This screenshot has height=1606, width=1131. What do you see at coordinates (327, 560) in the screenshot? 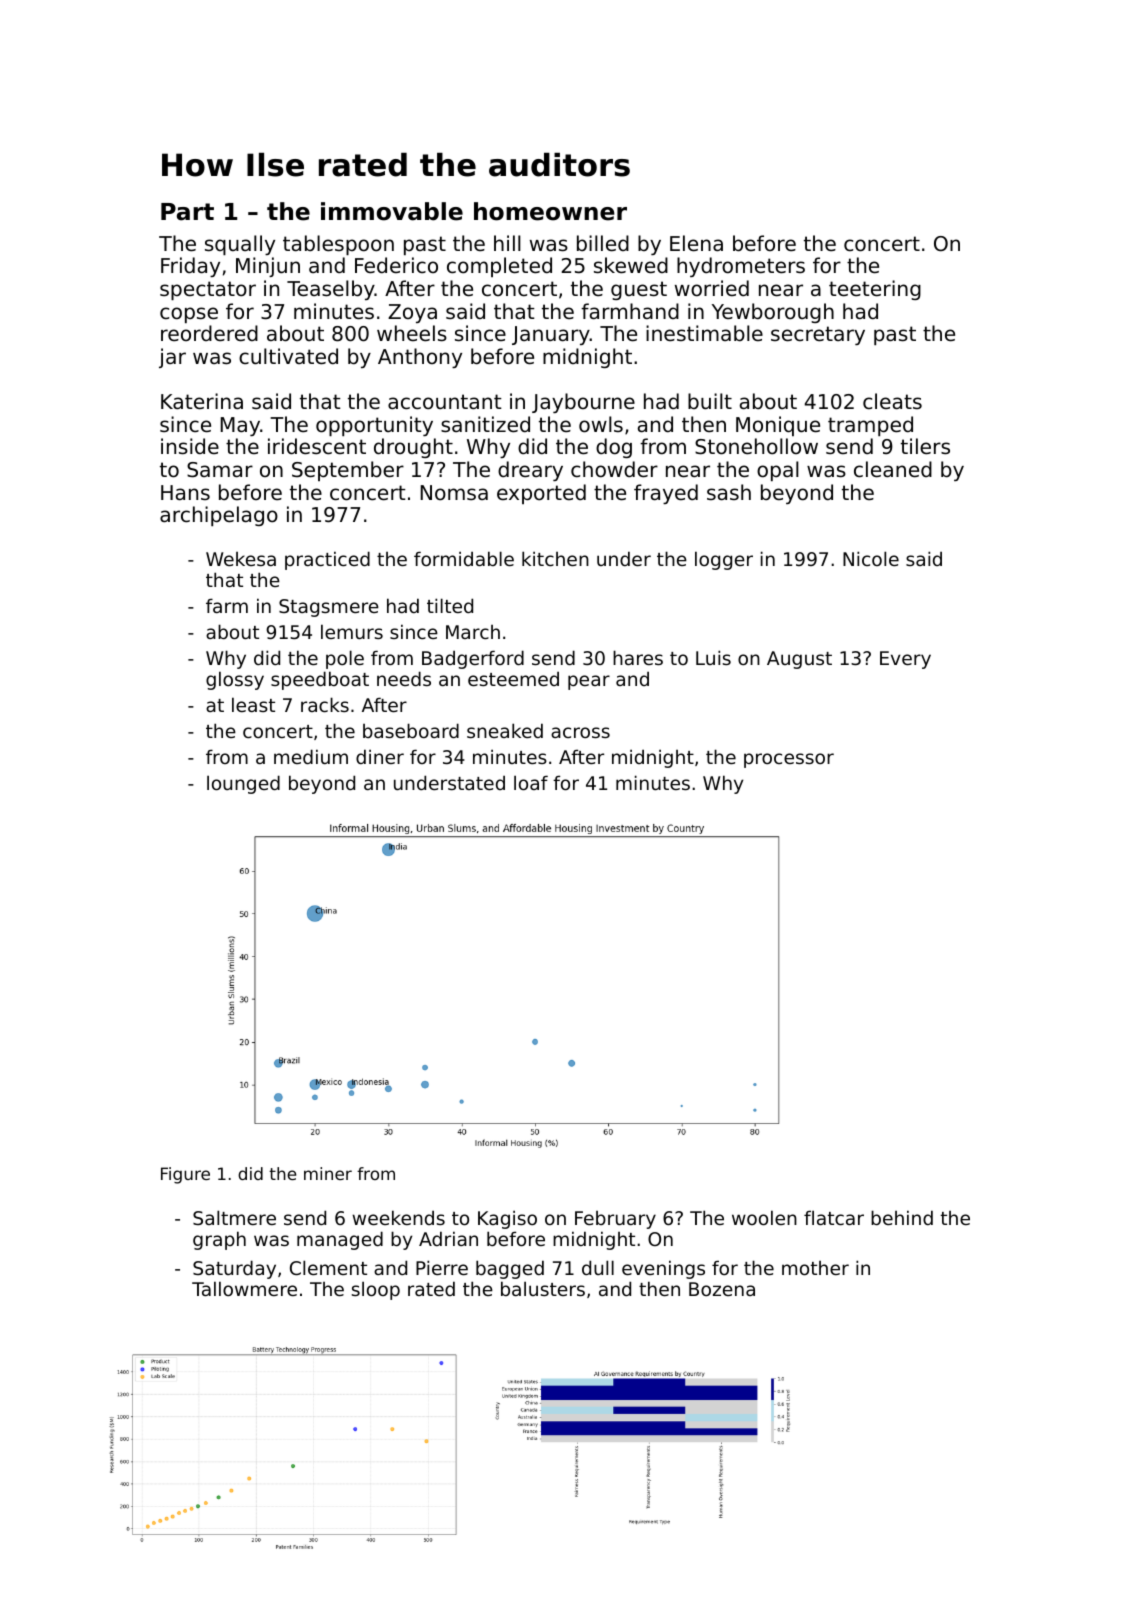
I see `practiced` at bounding box center [327, 560].
